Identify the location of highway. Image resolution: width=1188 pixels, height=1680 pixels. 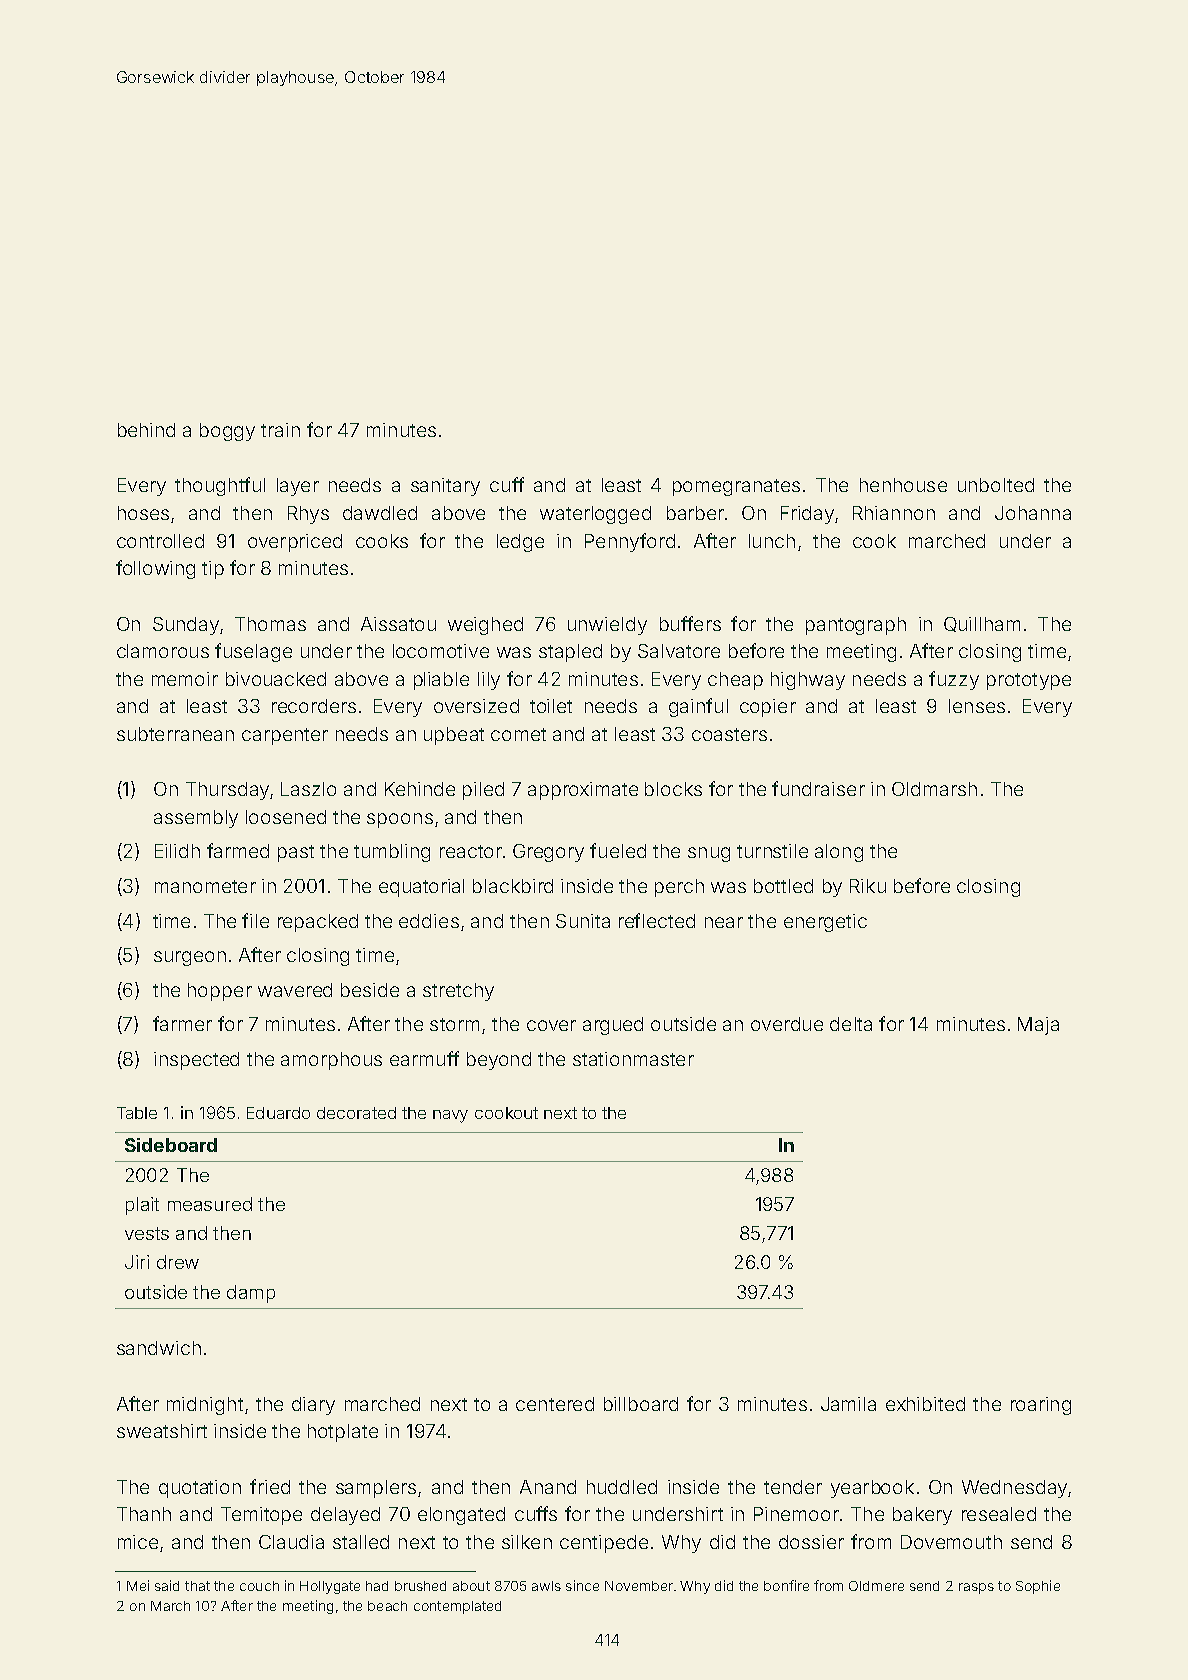
(808, 681).
